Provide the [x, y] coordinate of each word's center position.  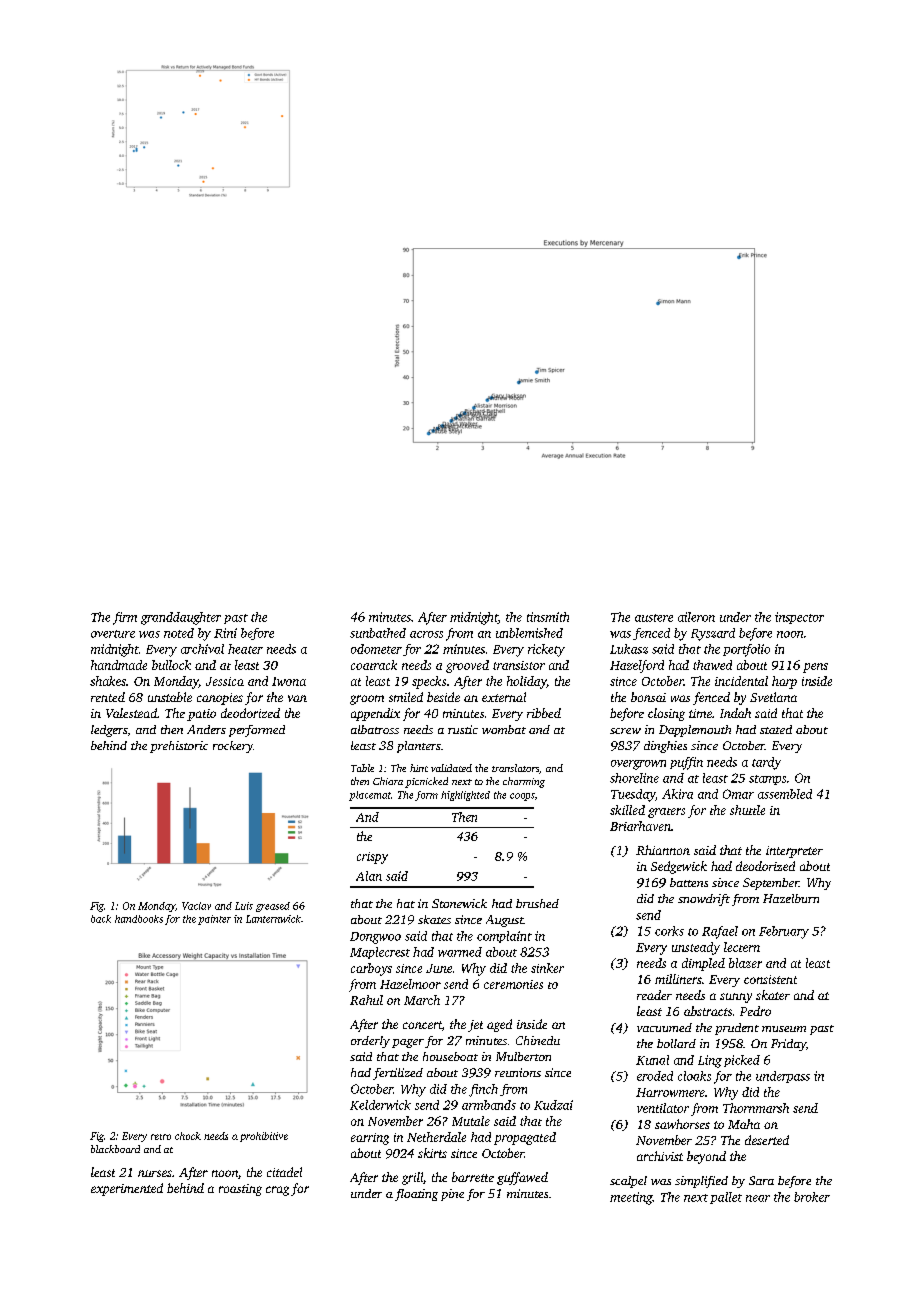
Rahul [366, 1000]
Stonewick [459, 903]
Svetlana [773, 697]
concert [422, 1025]
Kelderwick [380, 1105]
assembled [785, 794]
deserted [767, 1140]
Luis [244, 906]
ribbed [544, 713]
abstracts [708, 1011]
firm [125, 618]
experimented [127, 1189]
